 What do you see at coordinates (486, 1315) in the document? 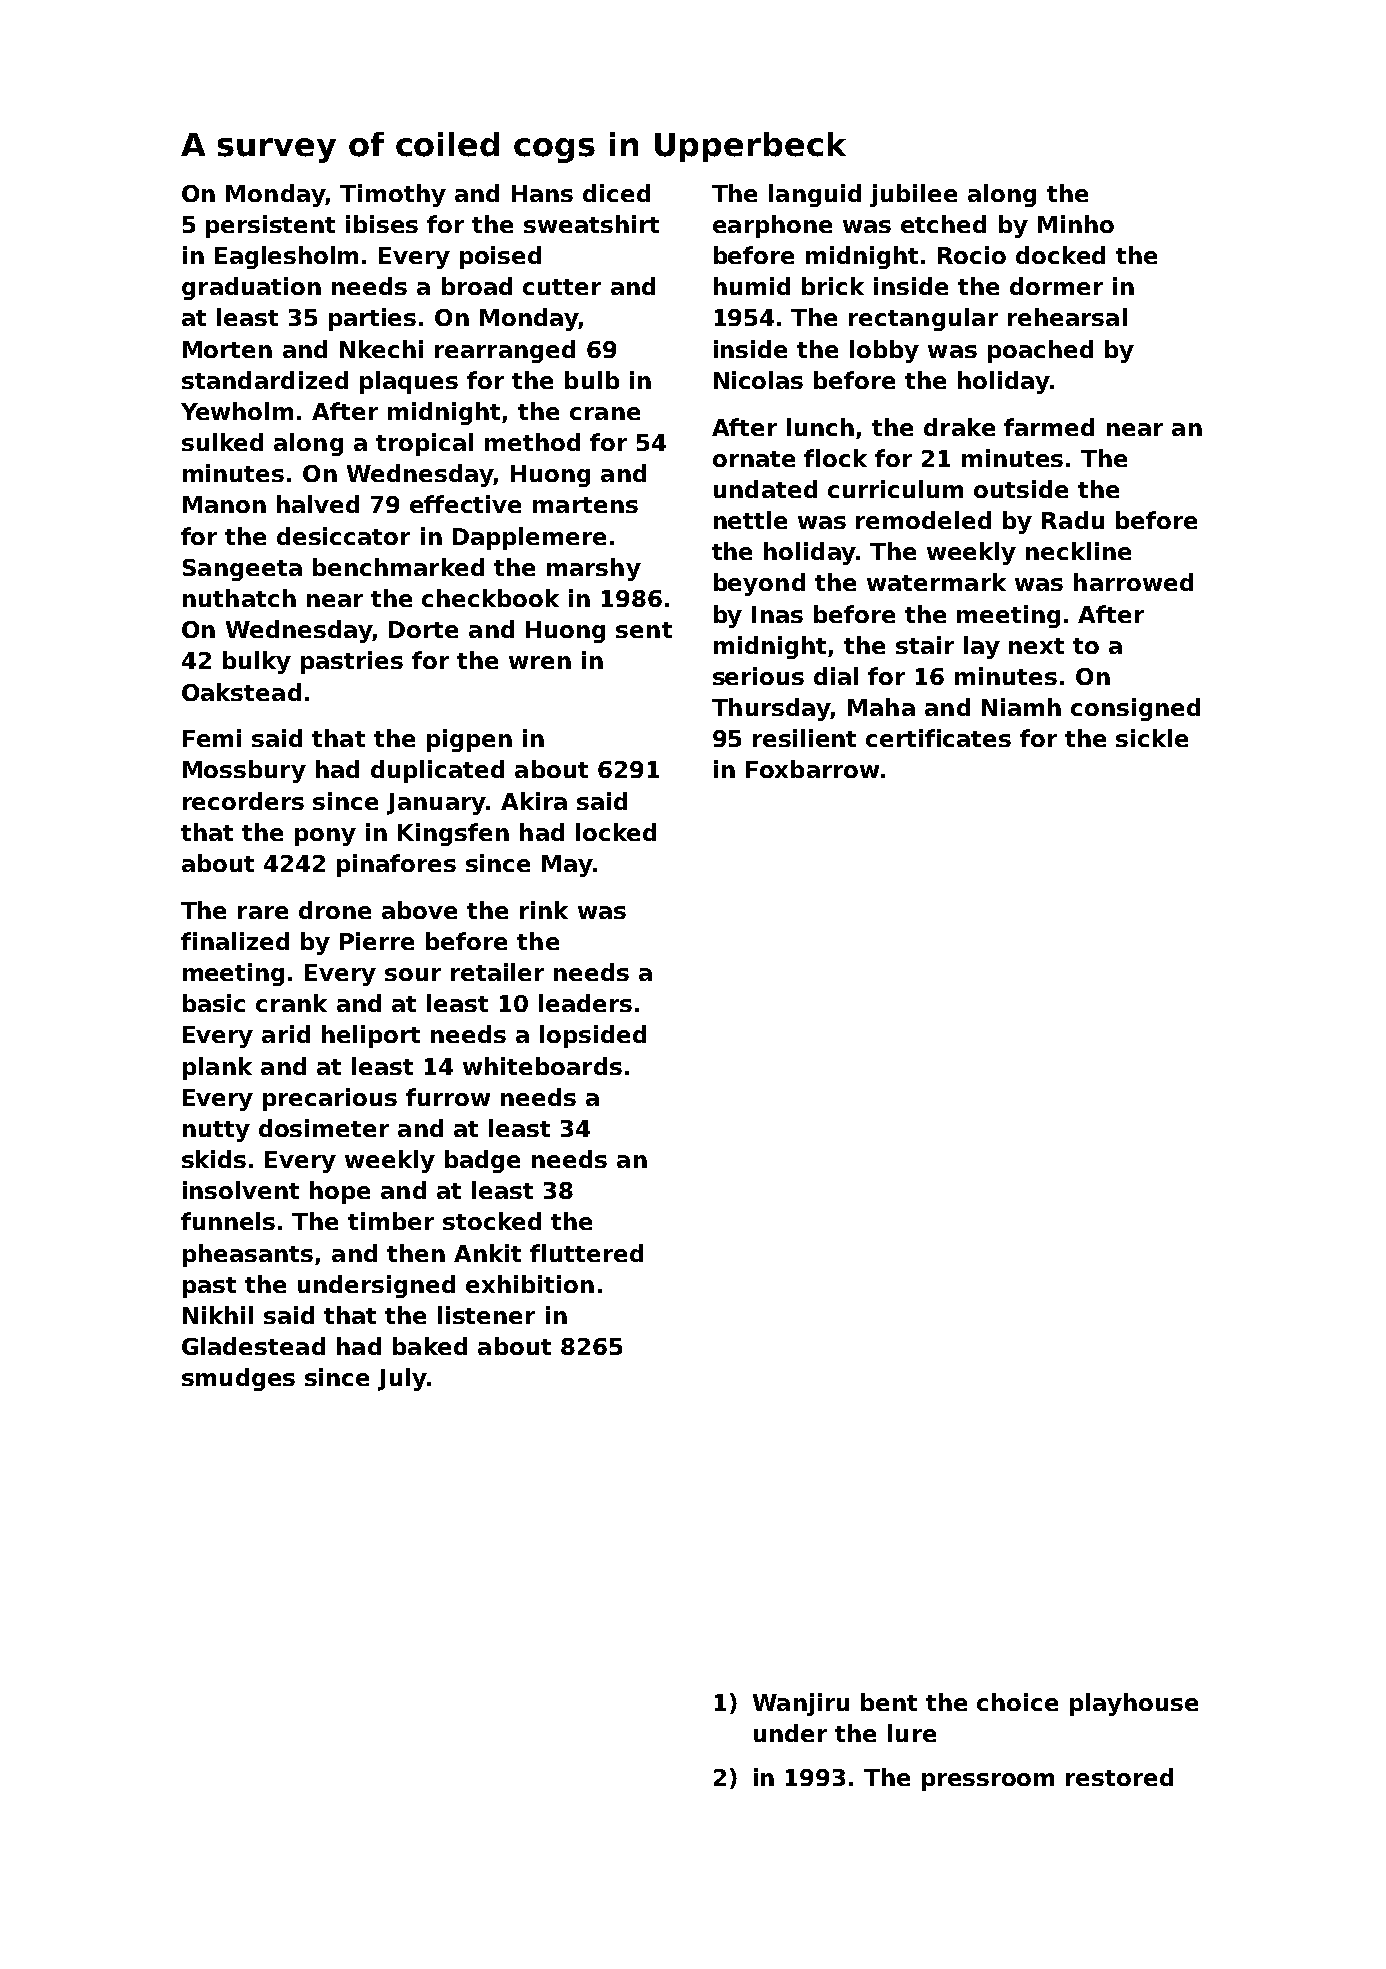
I see `listener` at bounding box center [486, 1315].
